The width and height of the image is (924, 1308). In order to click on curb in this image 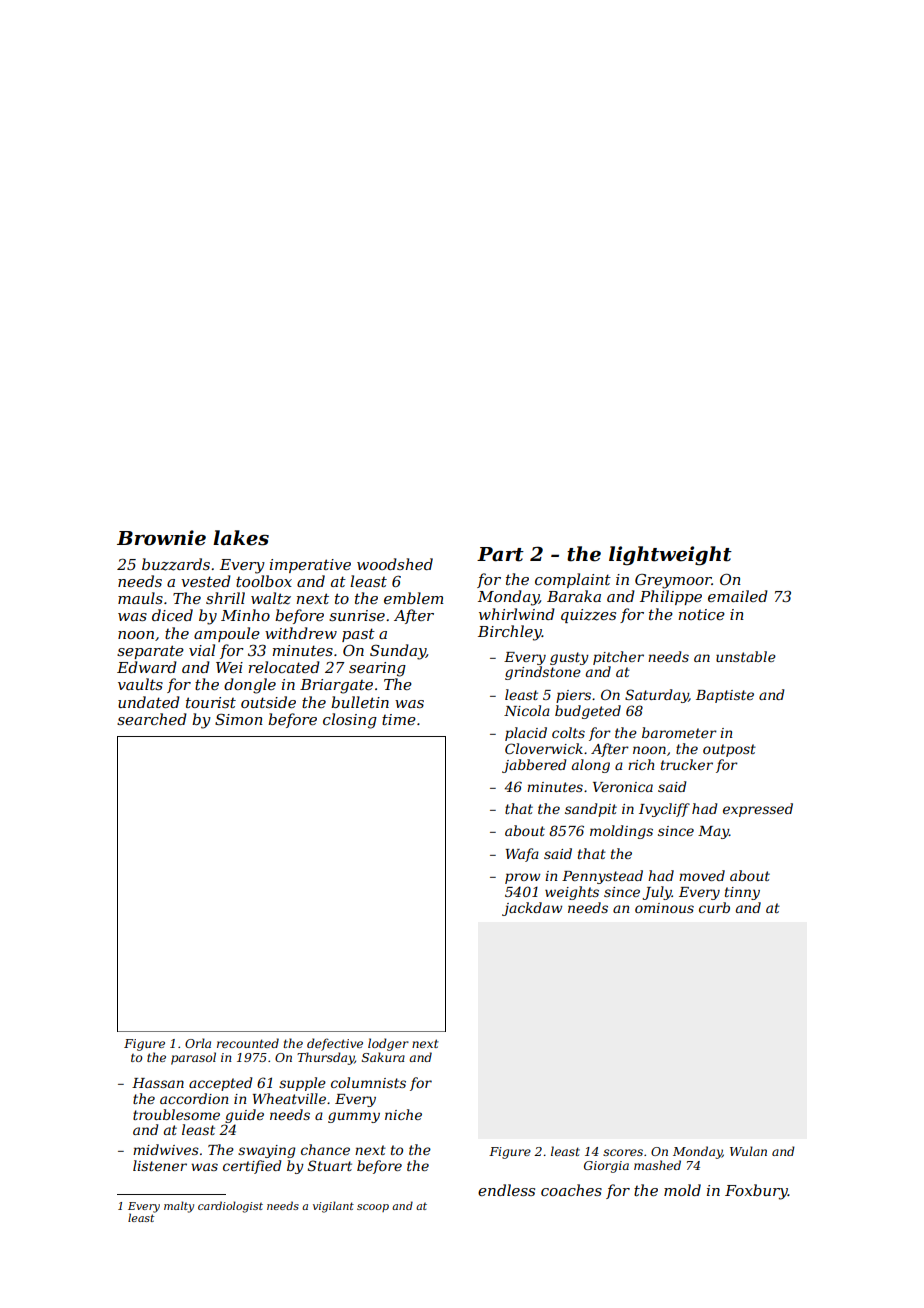, I will do `click(714, 907)`.
